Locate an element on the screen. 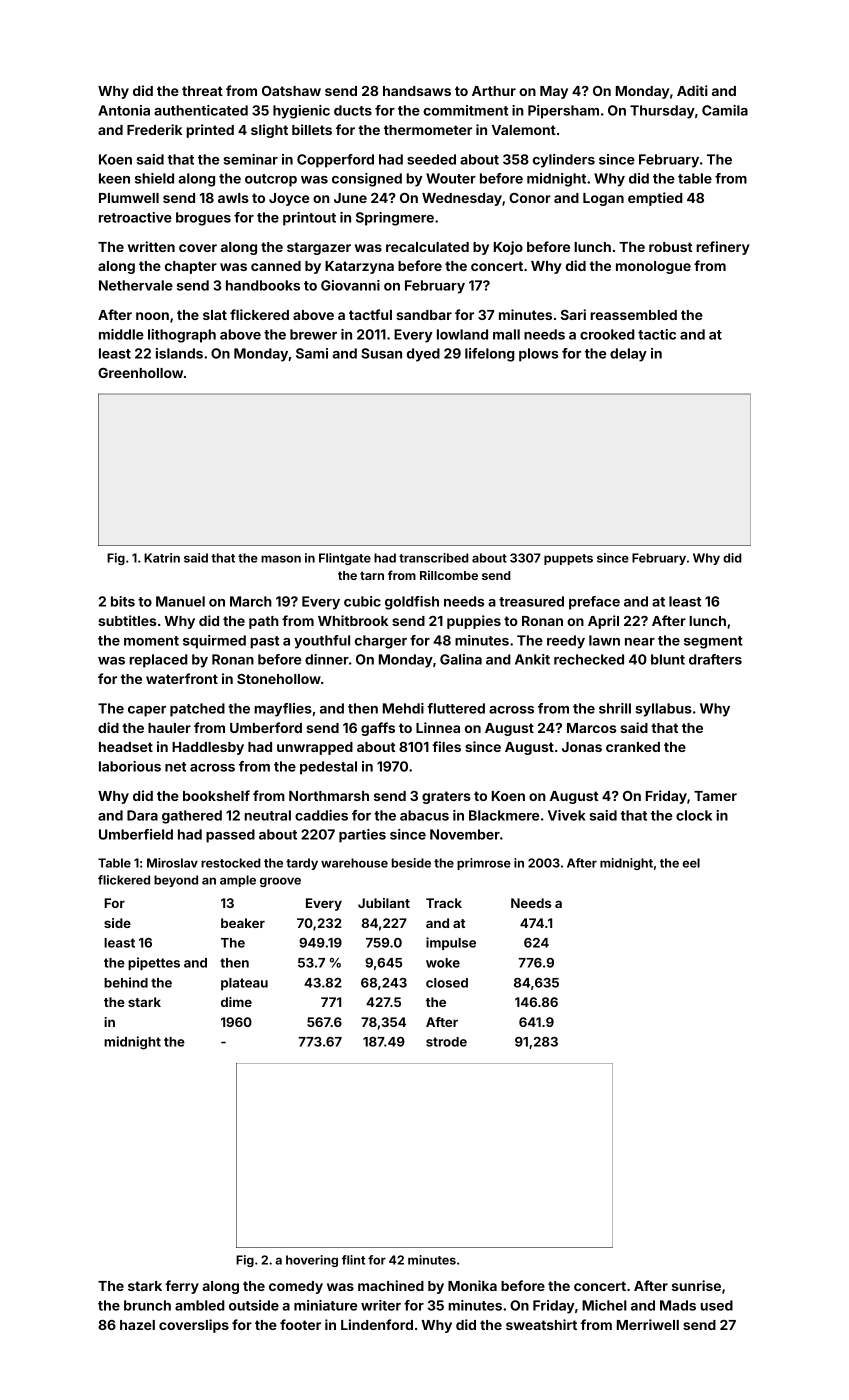  Sami is located at coordinates (312, 353).
